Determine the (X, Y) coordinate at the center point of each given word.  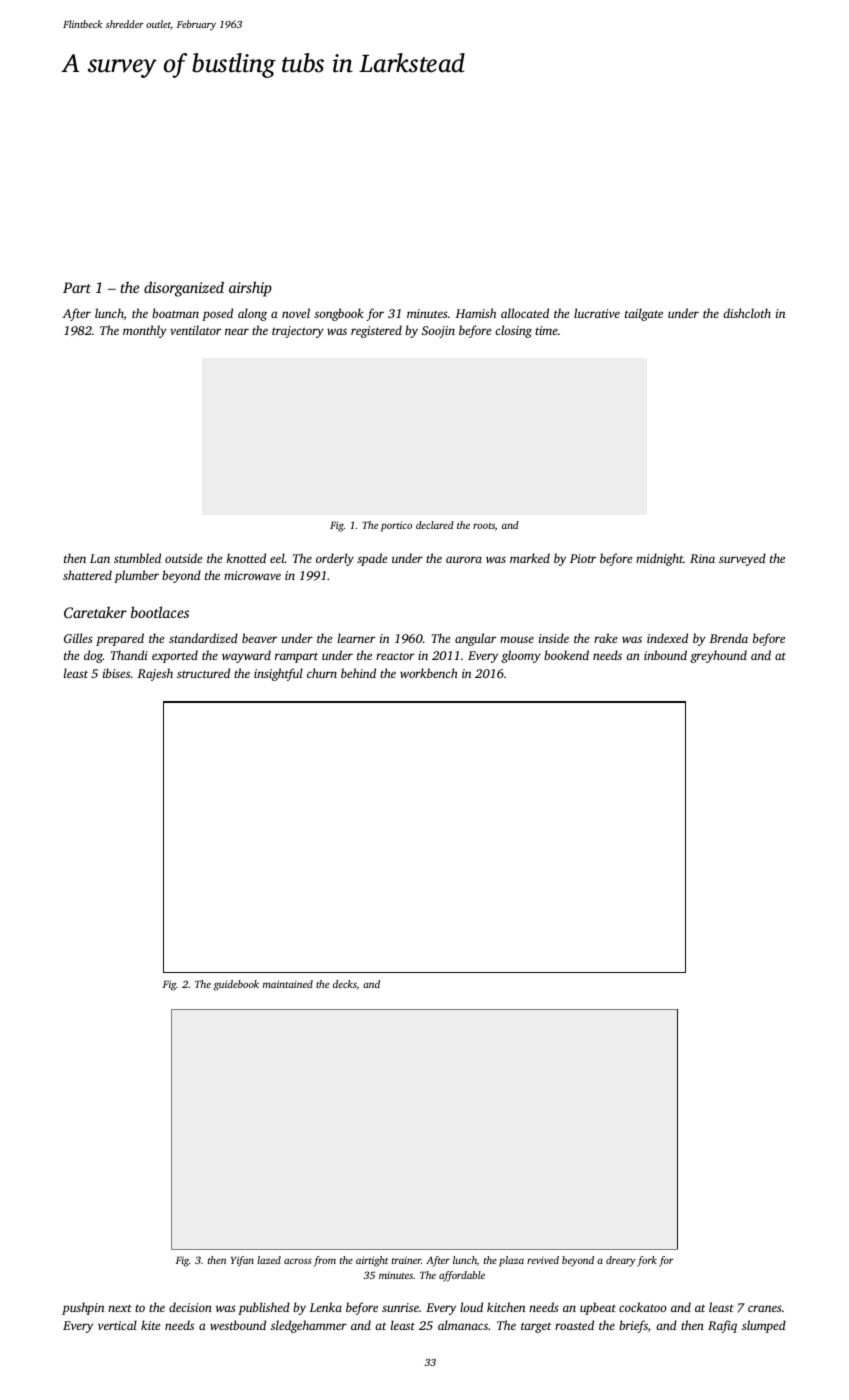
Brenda (728, 638)
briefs (633, 1326)
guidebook (236, 985)
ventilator (195, 330)
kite (150, 1325)
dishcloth (747, 313)
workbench (429, 673)
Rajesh (155, 674)
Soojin (438, 332)
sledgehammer (309, 1326)
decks (345, 984)
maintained (288, 984)
